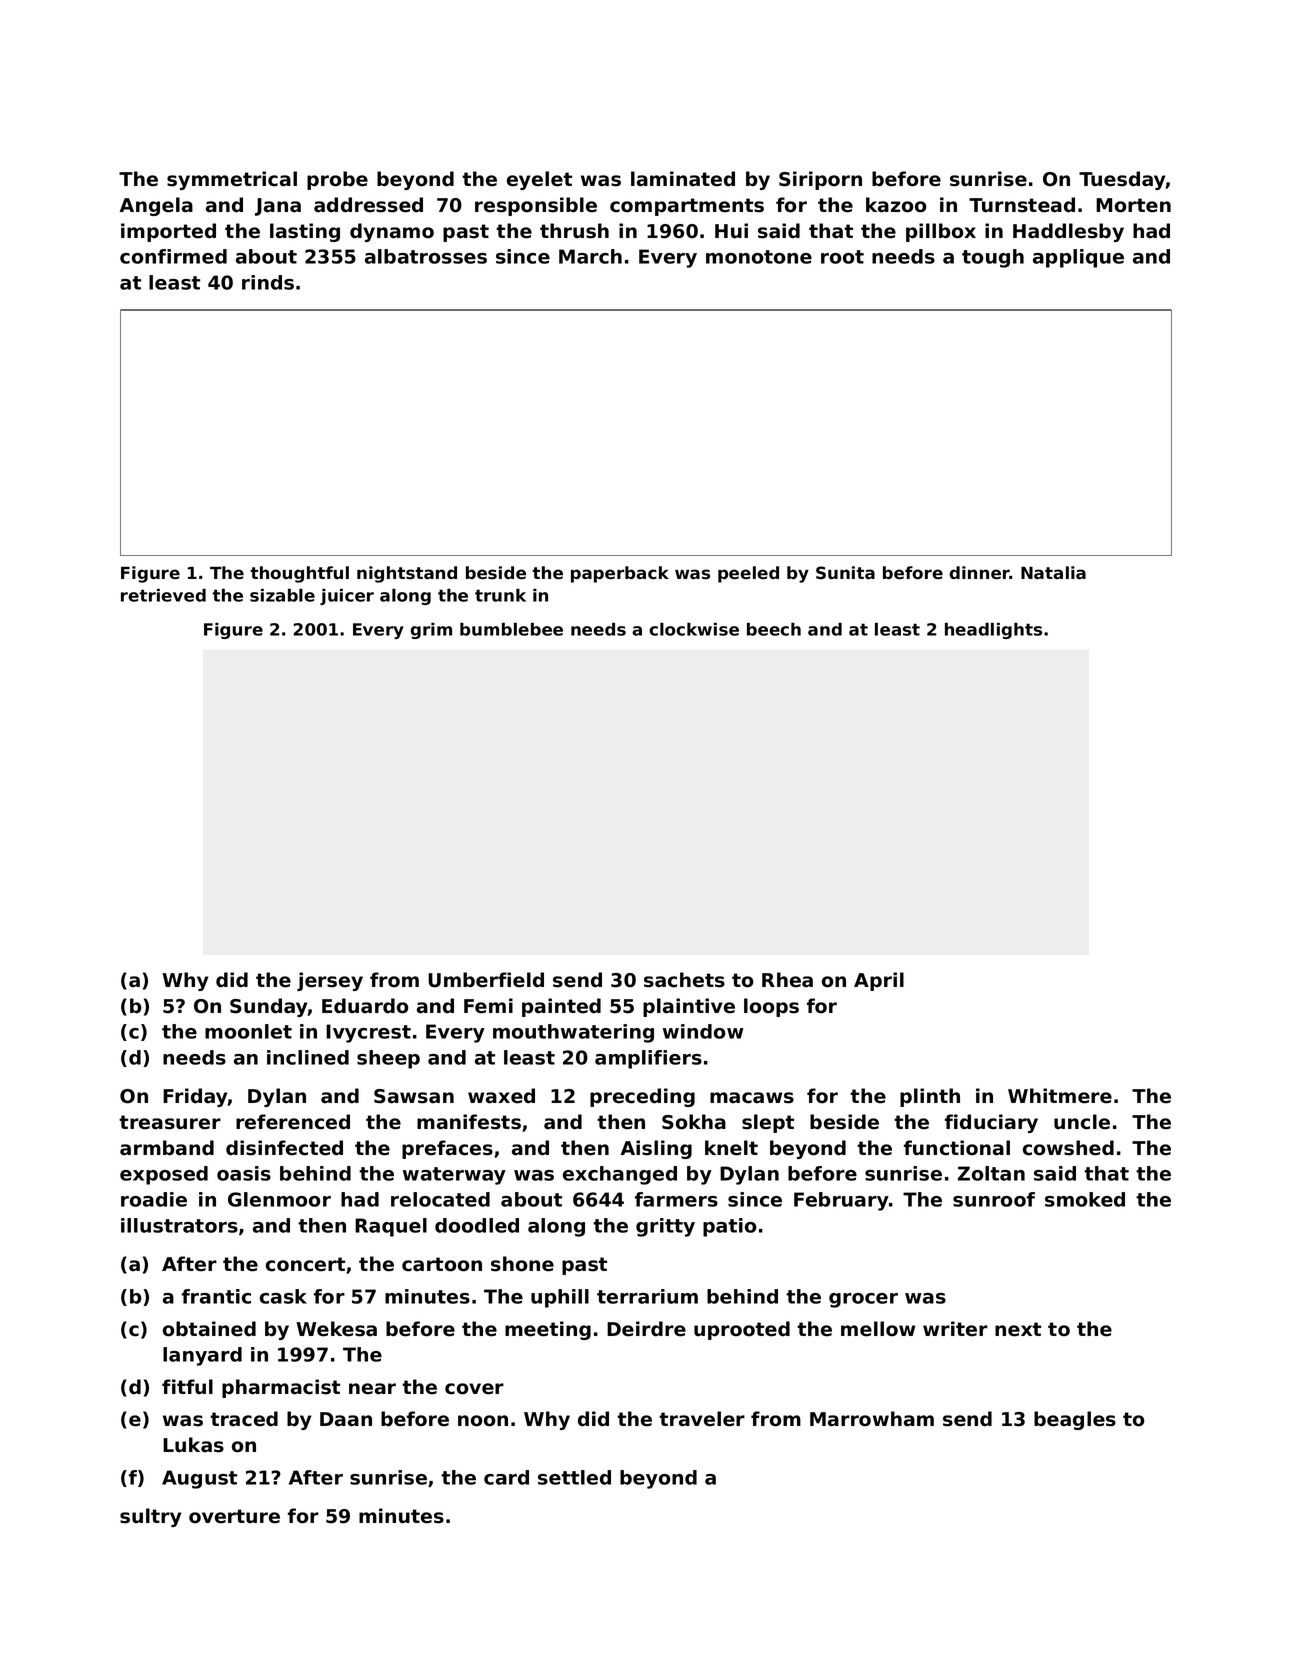  I want to click on Morten, so click(1133, 205).
